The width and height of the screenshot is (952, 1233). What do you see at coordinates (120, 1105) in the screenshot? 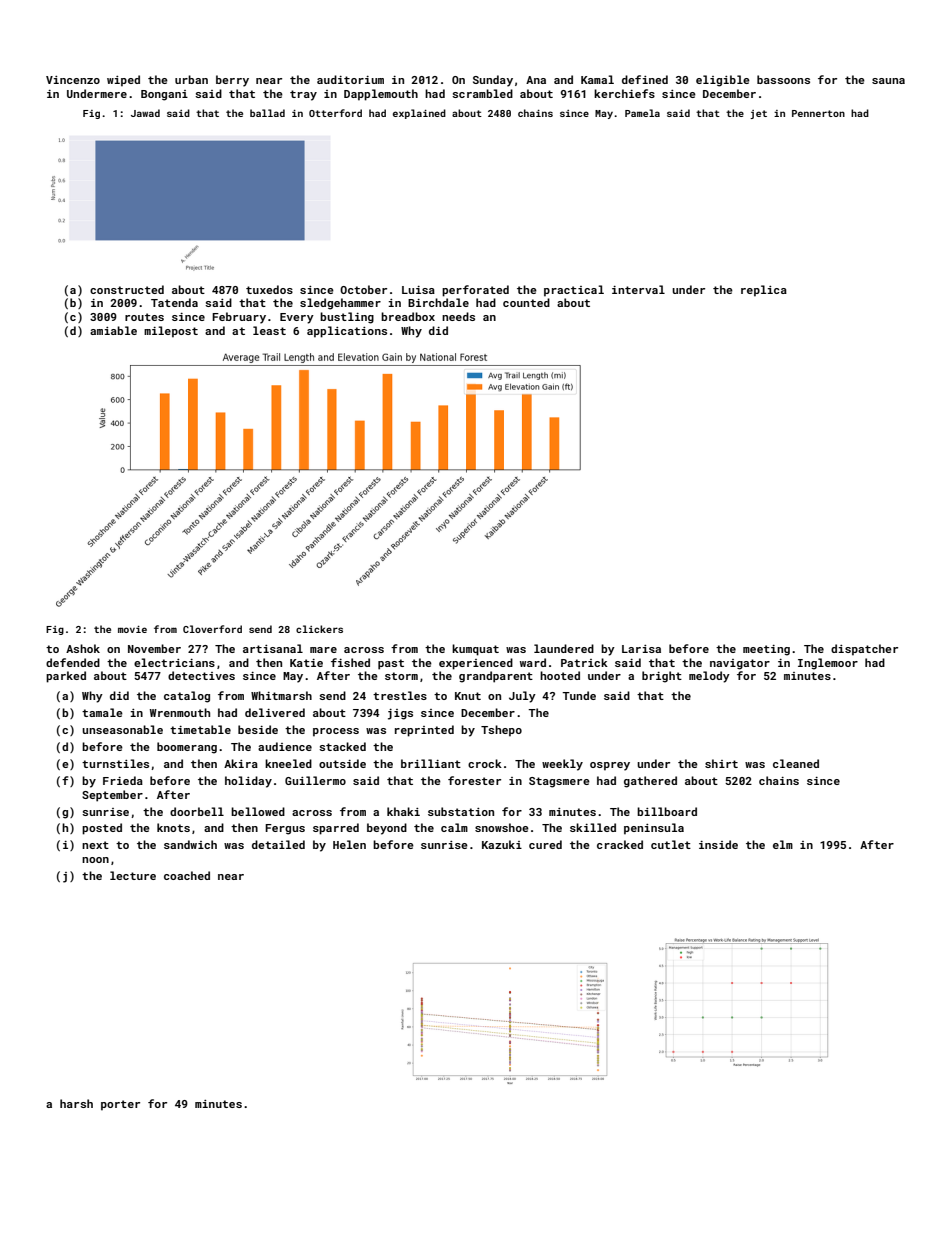
I see `porter` at bounding box center [120, 1105].
